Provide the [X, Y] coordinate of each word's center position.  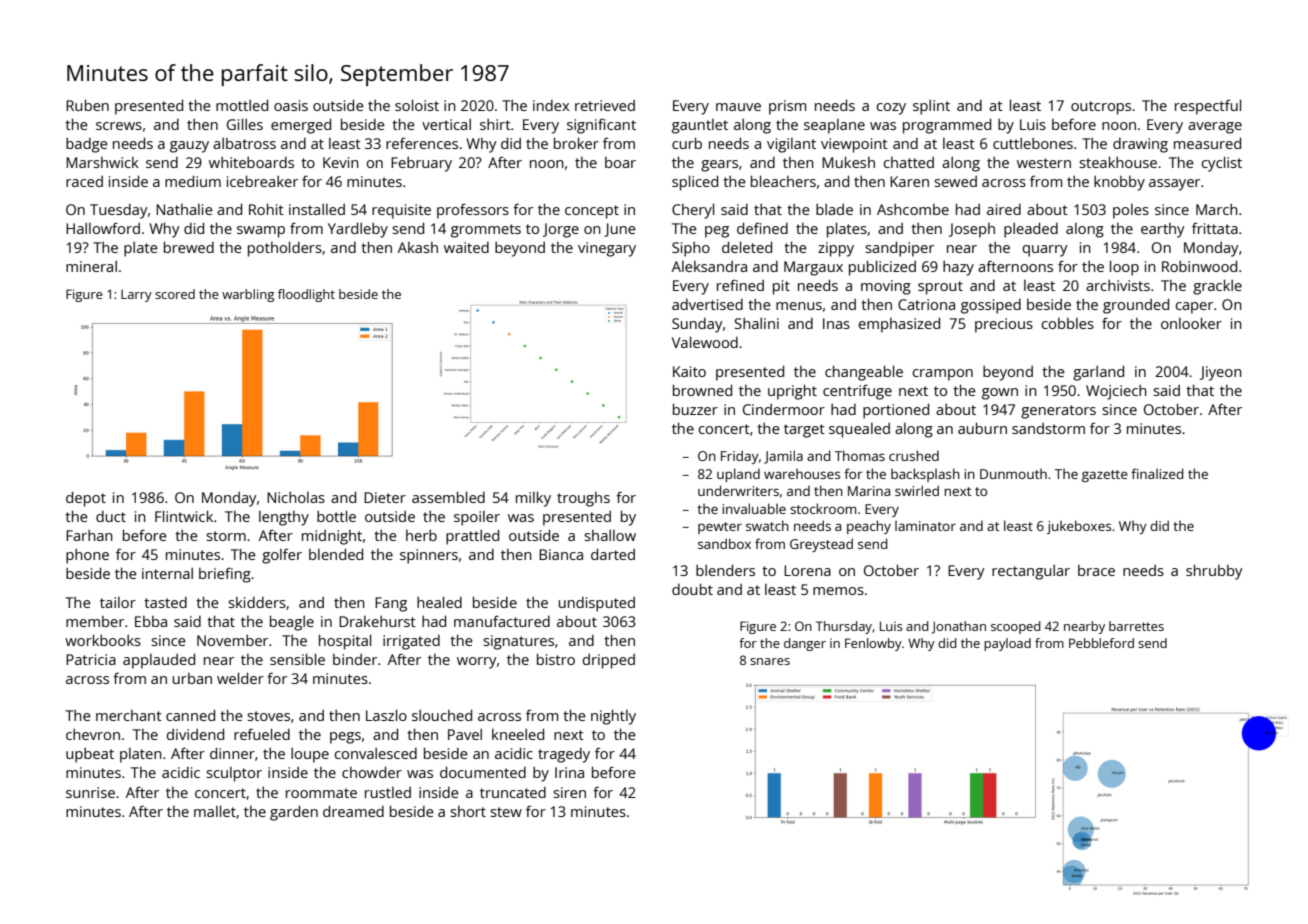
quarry [1045, 251]
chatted [908, 162]
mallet [215, 811]
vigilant [791, 145]
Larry [136, 296]
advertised [707, 304]
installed [317, 209]
